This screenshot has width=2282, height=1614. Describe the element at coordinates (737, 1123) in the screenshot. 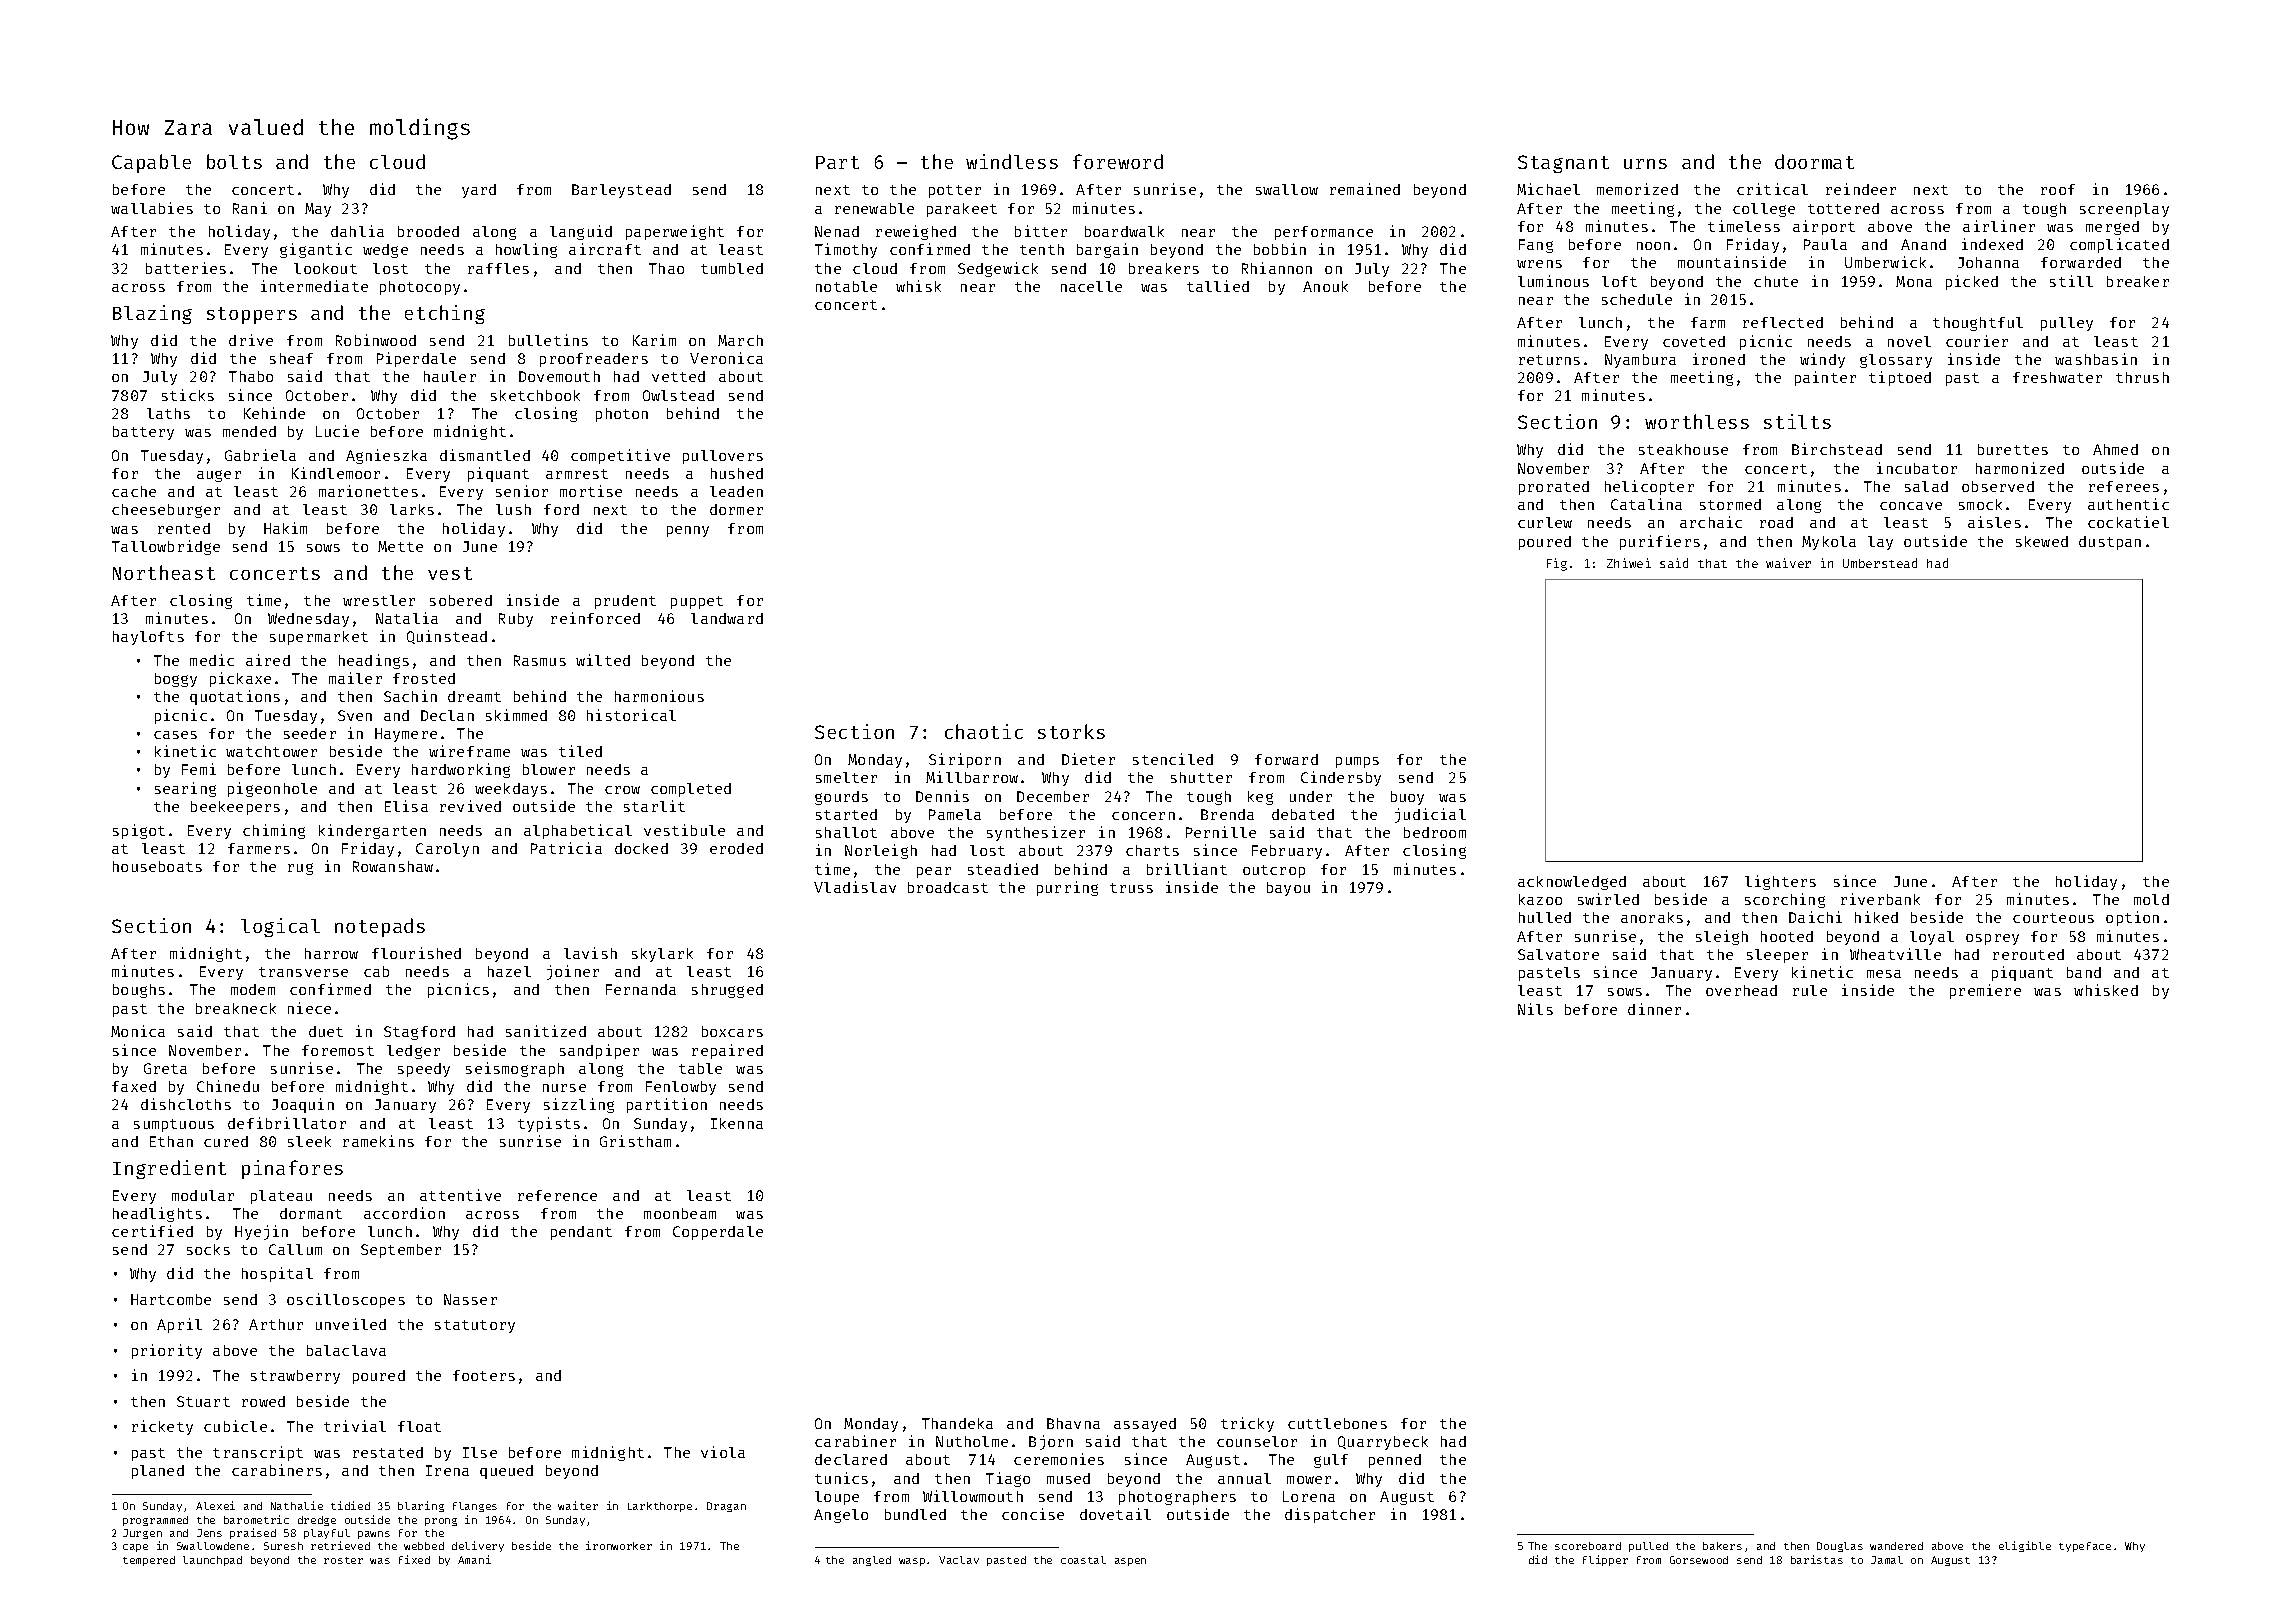

I see `Ikenna` at that location.
